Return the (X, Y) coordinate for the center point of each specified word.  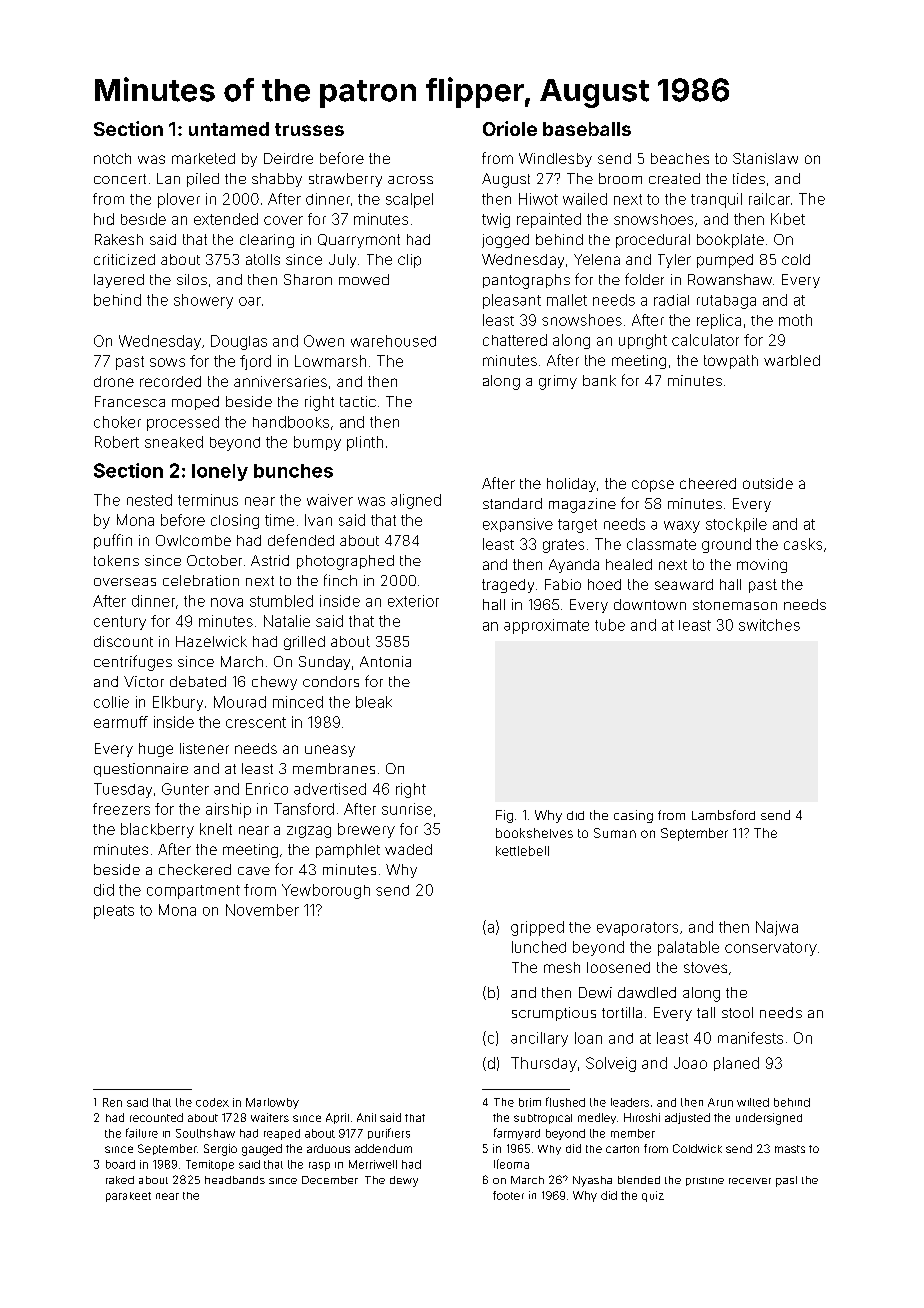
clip (409, 261)
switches (769, 625)
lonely (220, 472)
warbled (792, 360)
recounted (156, 1117)
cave (254, 871)
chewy (274, 683)
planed (736, 1064)
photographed (345, 562)
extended (226, 219)
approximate (546, 626)
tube (610, 625)
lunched (539, 947)
